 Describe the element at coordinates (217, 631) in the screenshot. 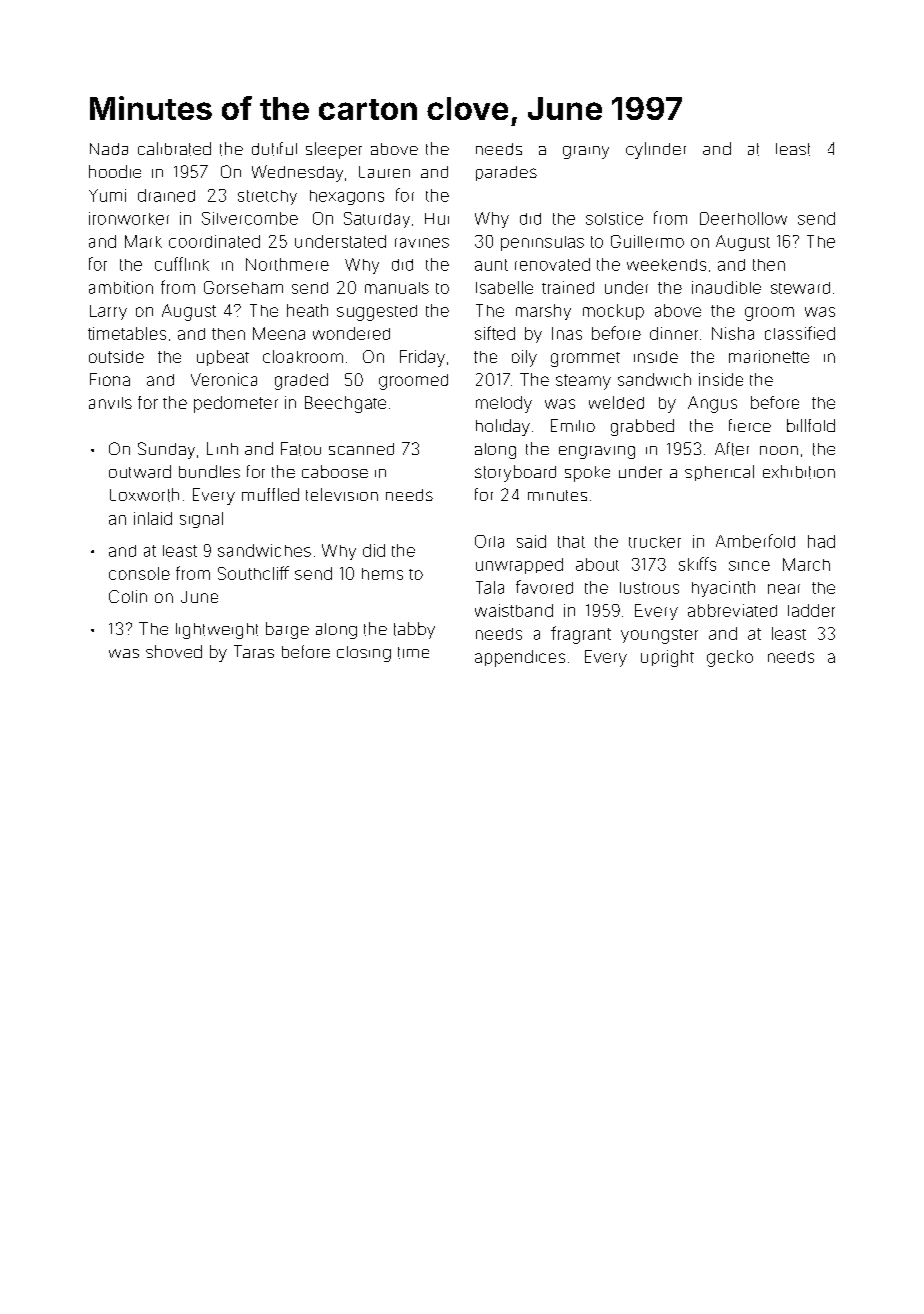

I see `lightweight` at that location.
